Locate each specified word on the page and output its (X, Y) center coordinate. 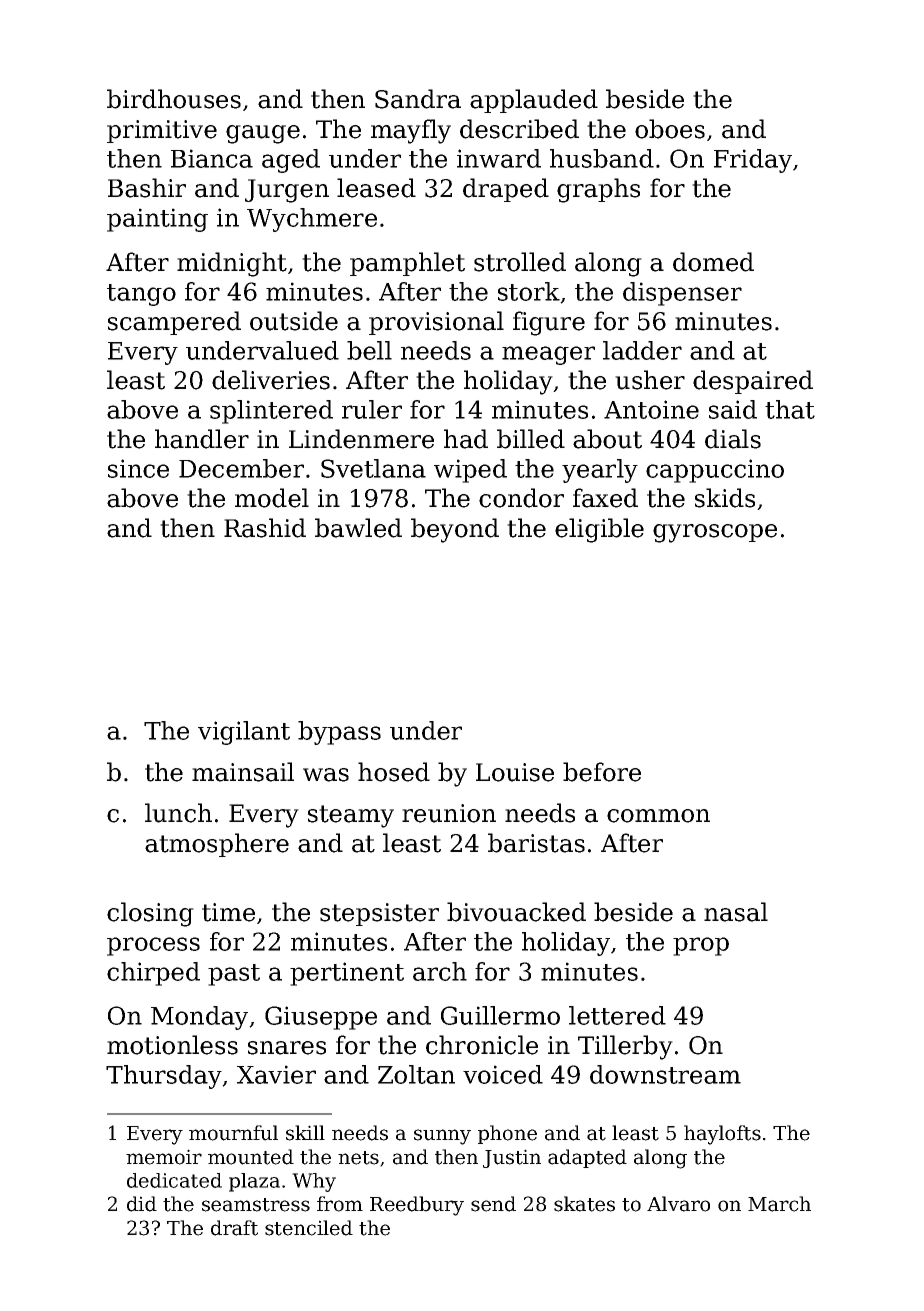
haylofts (722, 1135)
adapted (587, 1158)
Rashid (265, 528)
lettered (617, 1015)
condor (521, 498)
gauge (263, 134)
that (790, 409)
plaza (254, 1182)
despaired (753, 382)
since (138, 468)
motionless (172, 1045)
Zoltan (416, 1074)
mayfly (411, 131)
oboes (670, 129)
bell (369, 350)
